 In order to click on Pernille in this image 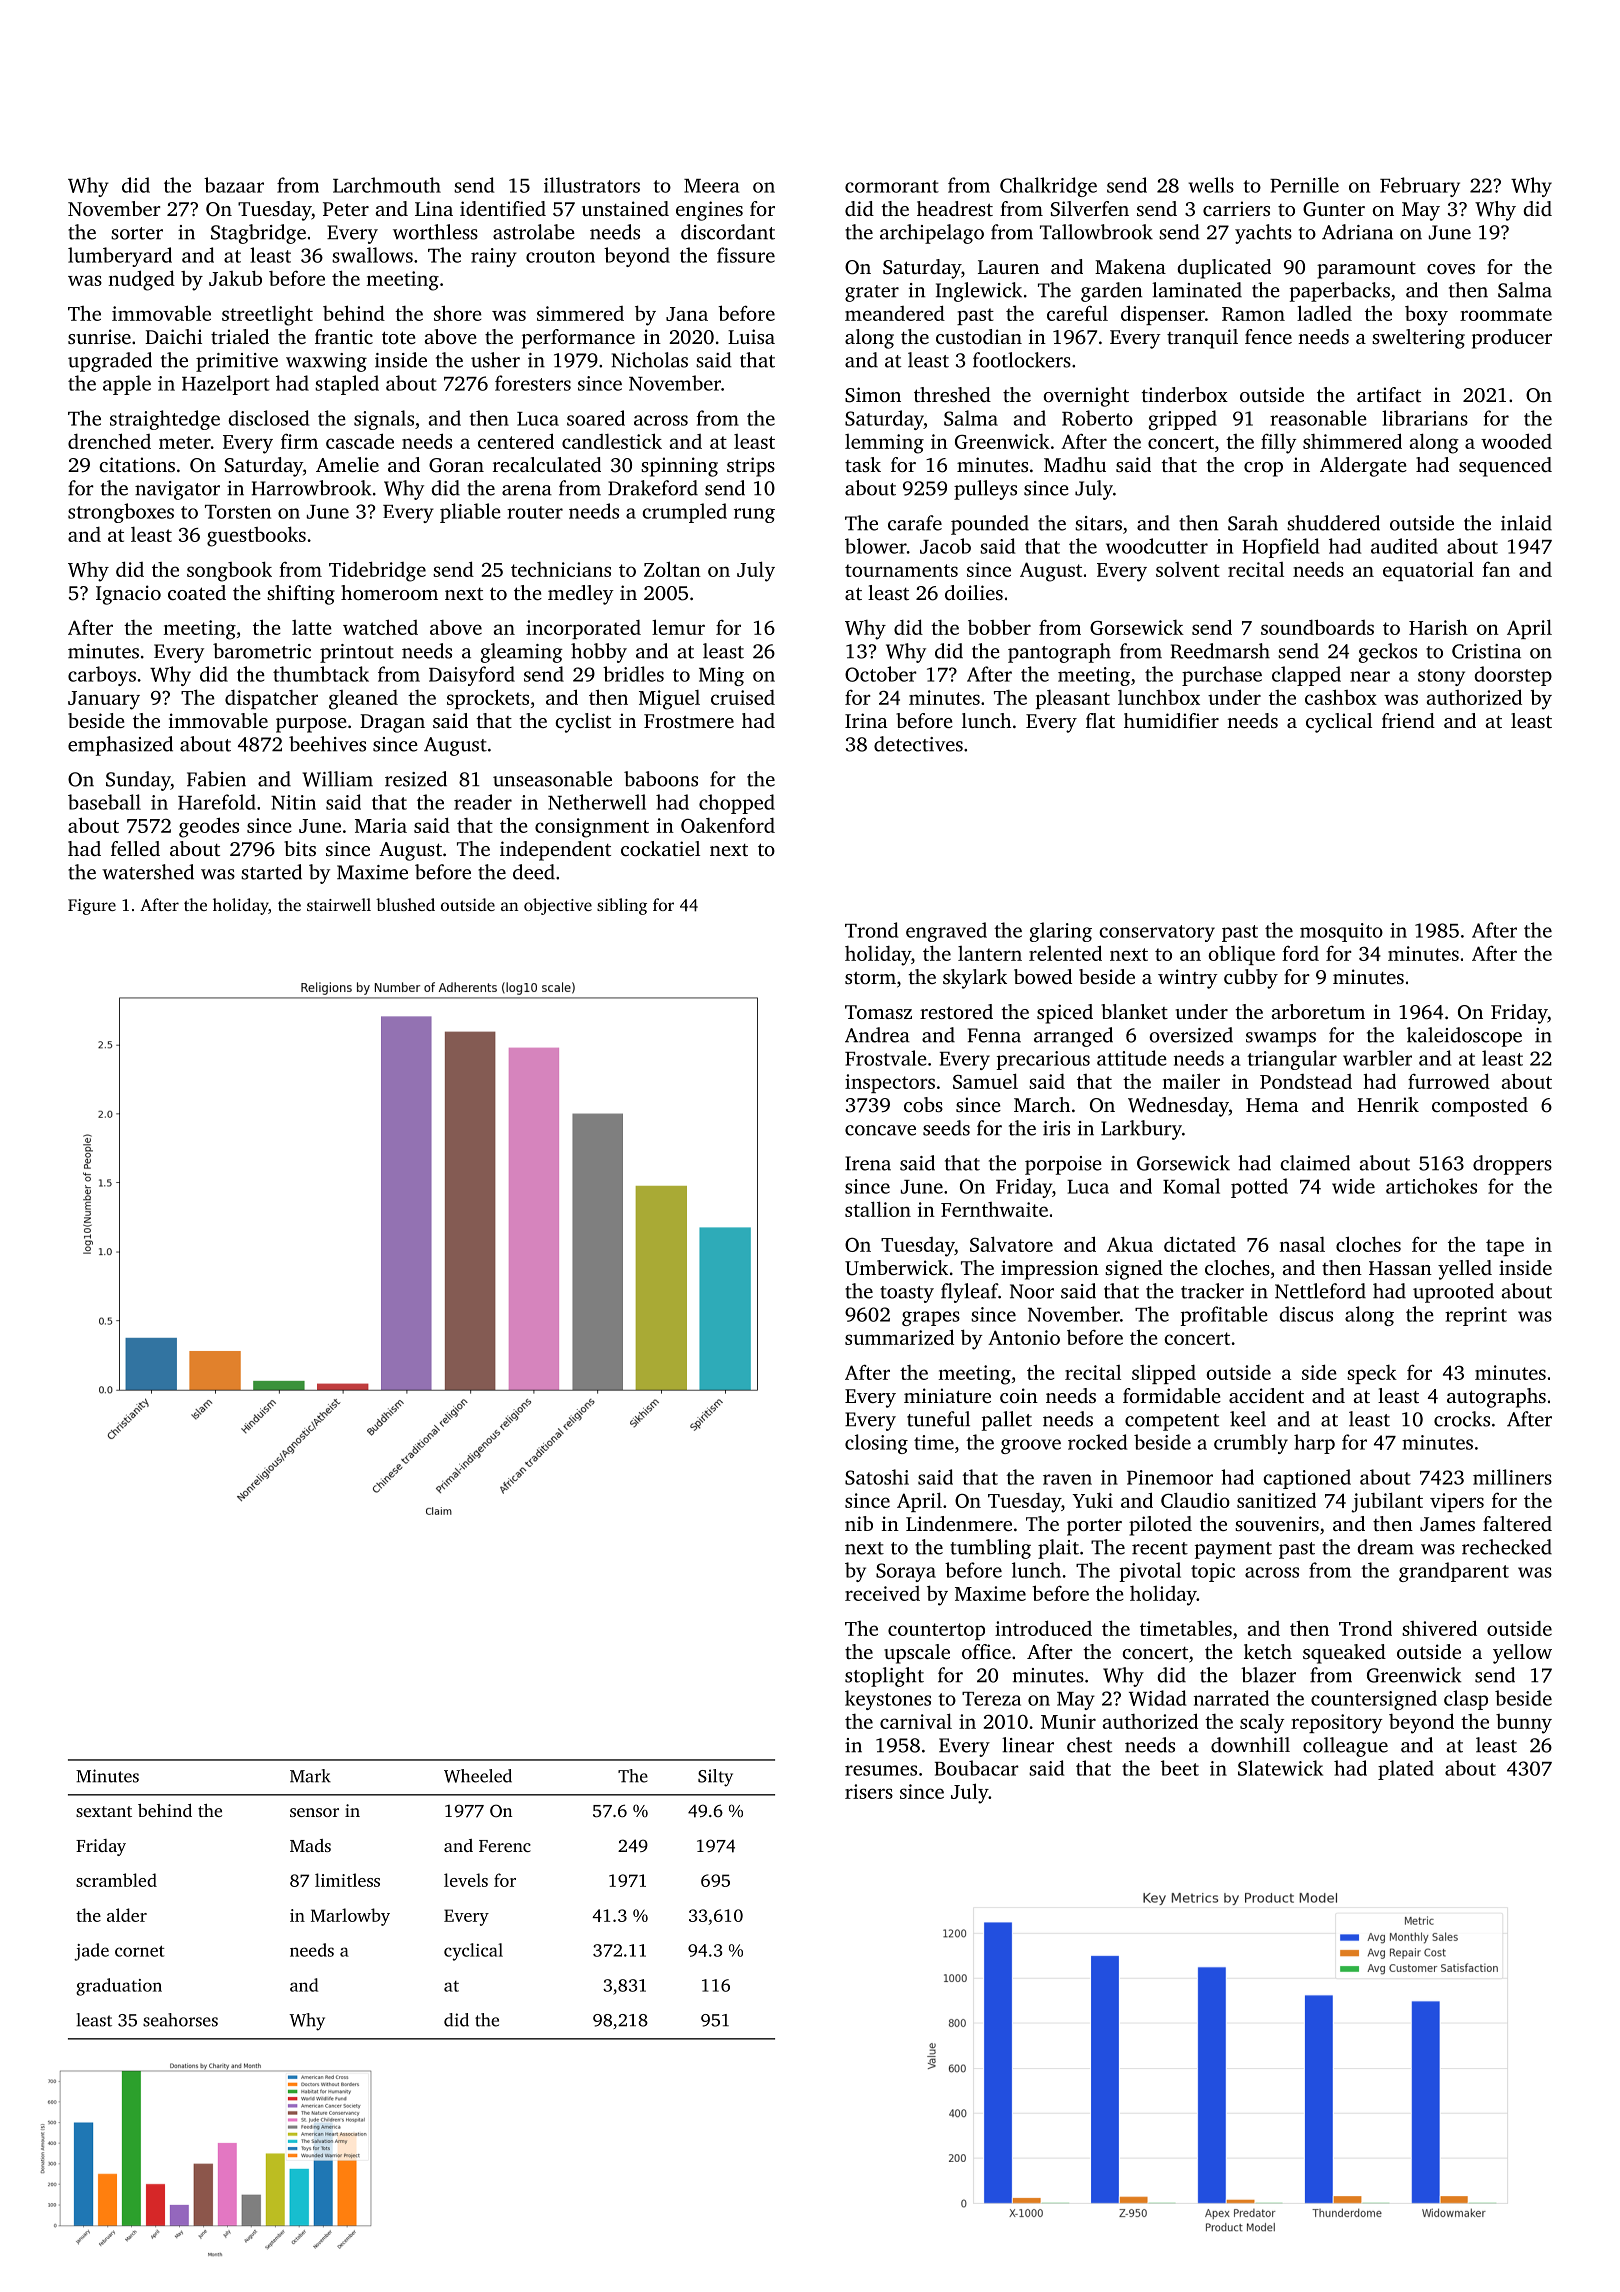, I will do `click(1304, 185)`.
